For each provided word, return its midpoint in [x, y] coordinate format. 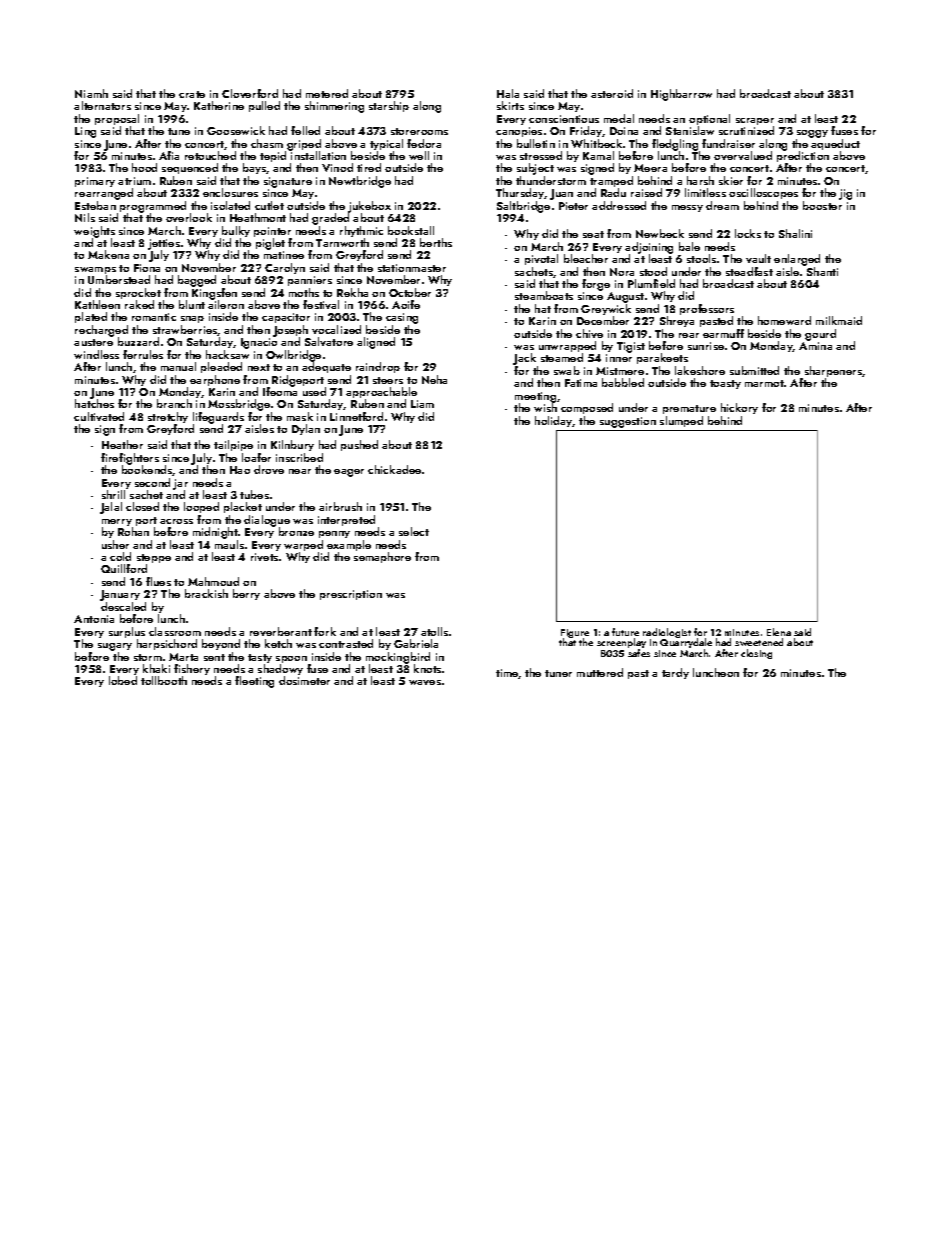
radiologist [667, 633]
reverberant [281, 631]
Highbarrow [681, 95]
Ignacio [259, 343]
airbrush [340, 506]
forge [596, 285]
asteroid [612, 93]
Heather [122, 444]
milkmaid [839, 320]
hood [144, 167]
